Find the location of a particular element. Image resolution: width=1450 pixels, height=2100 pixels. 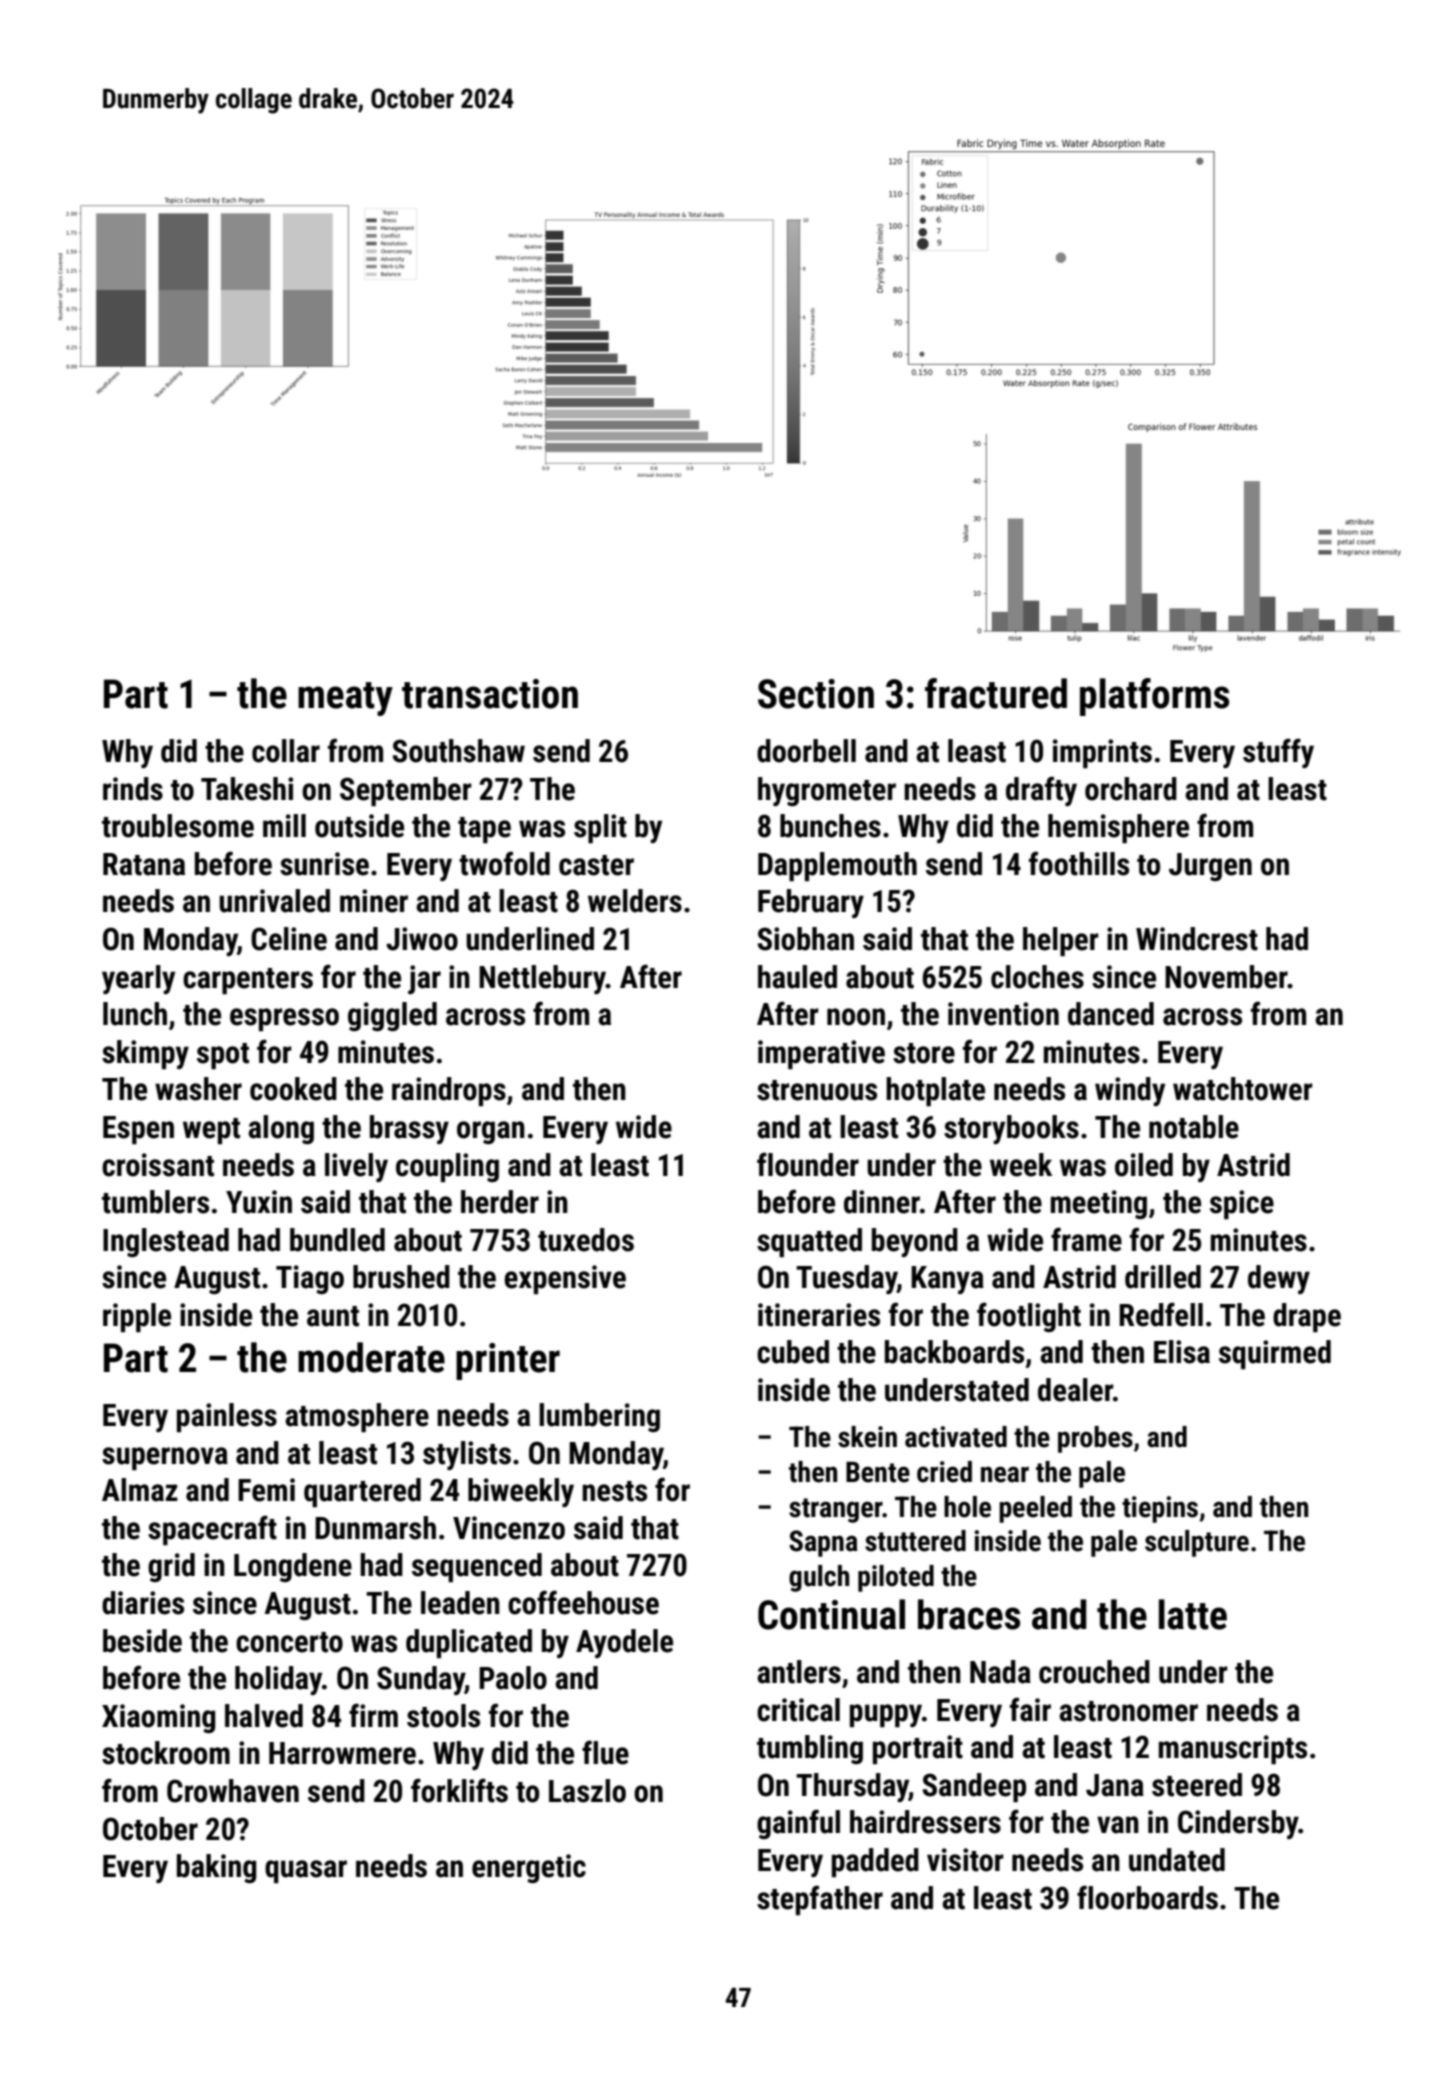

Section is located at coordinates (816, 694).
